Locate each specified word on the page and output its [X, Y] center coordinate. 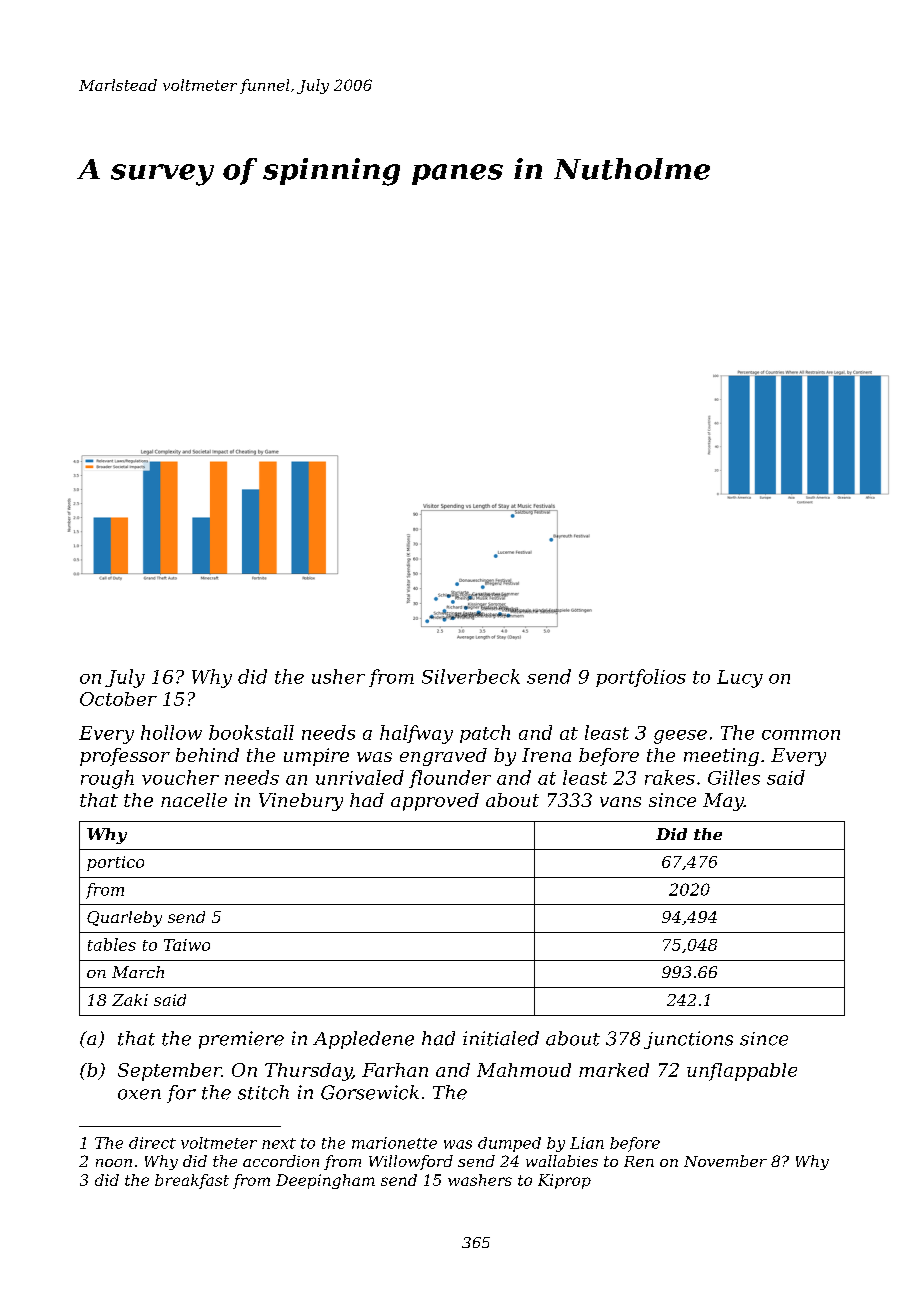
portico [115, 863]
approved [435, 802]
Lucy [740, 679]
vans [620, 802]
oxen [139, 1094]
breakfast [192, 1181]
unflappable [742, 1072]
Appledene [363, 1040]
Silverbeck [471, 676]
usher [338, 676]
